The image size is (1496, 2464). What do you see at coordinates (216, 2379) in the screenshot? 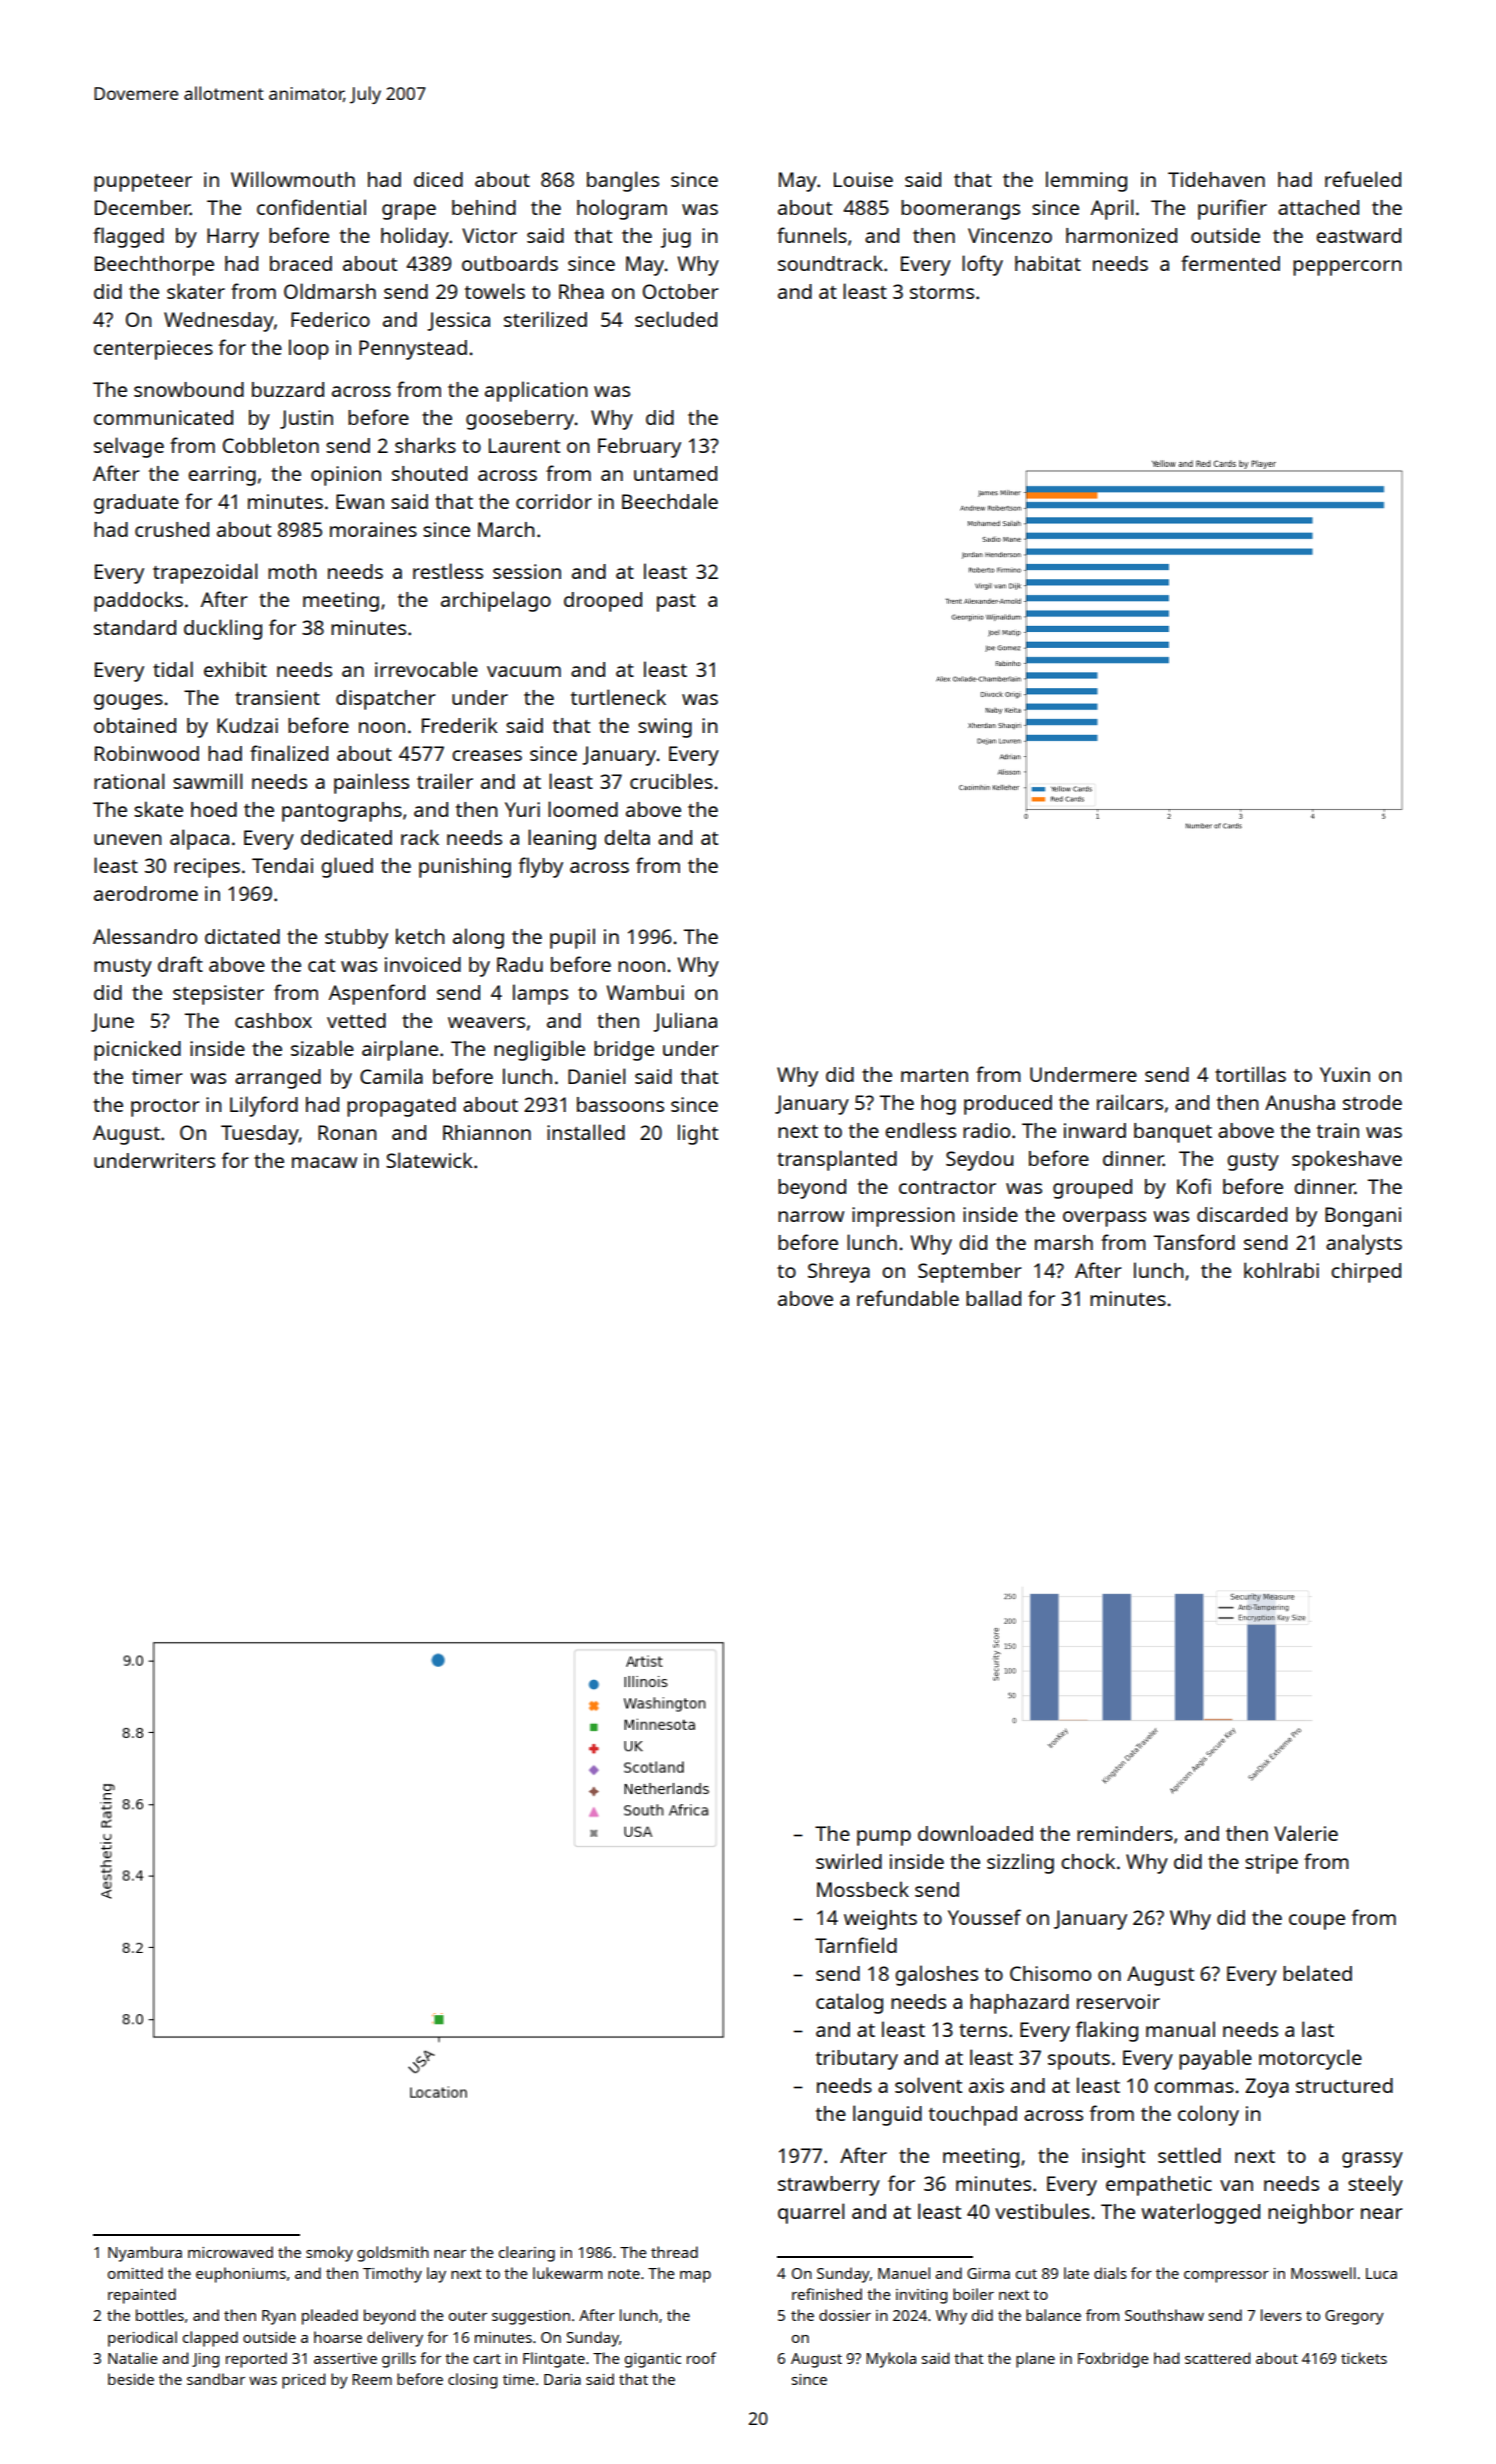
I see `sandbar` at bounding box center [216, 2379].
